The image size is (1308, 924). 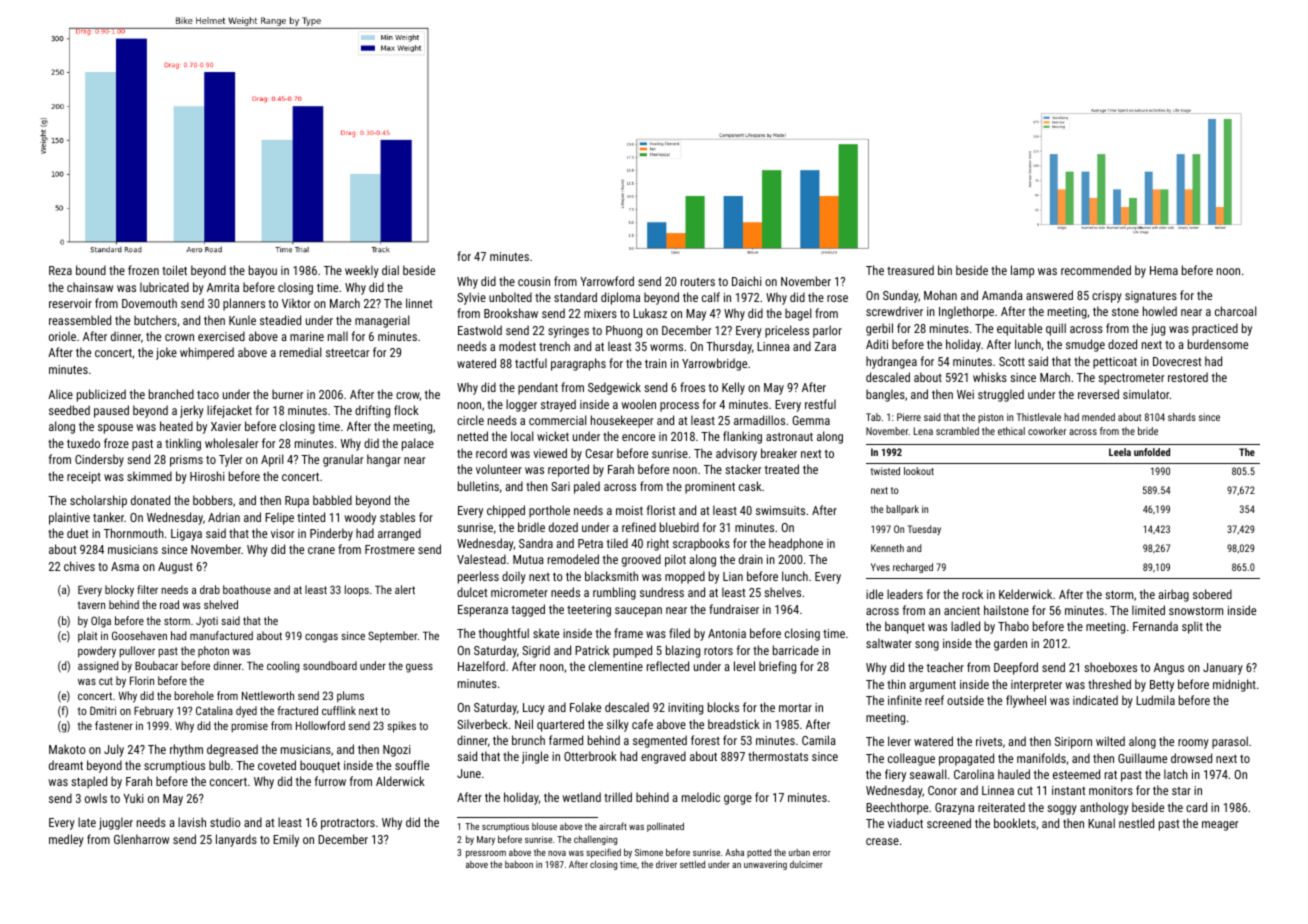 I want to click on ladled, so click(x=965, y=626).
